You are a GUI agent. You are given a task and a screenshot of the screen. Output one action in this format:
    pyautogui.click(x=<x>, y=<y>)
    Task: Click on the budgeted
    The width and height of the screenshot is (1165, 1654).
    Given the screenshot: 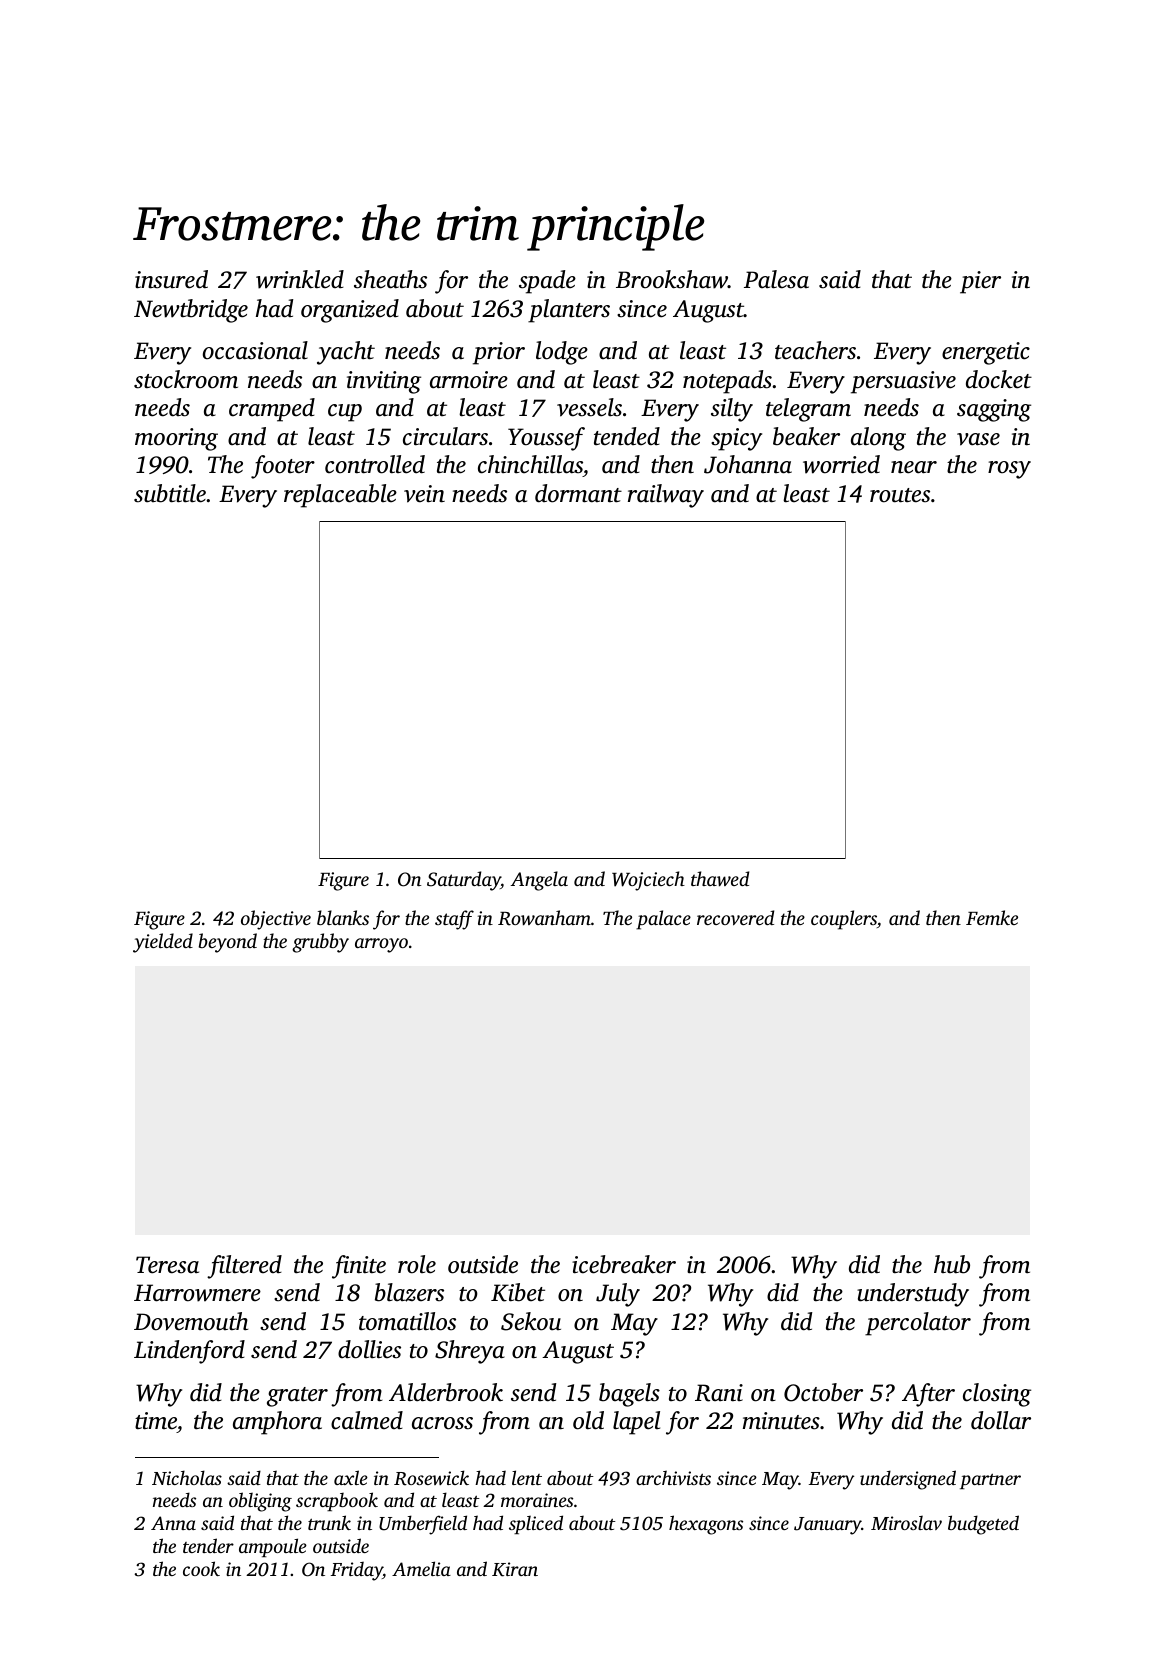 What is the action you would take?
    pyautogui.click(x=983, y=1525)
